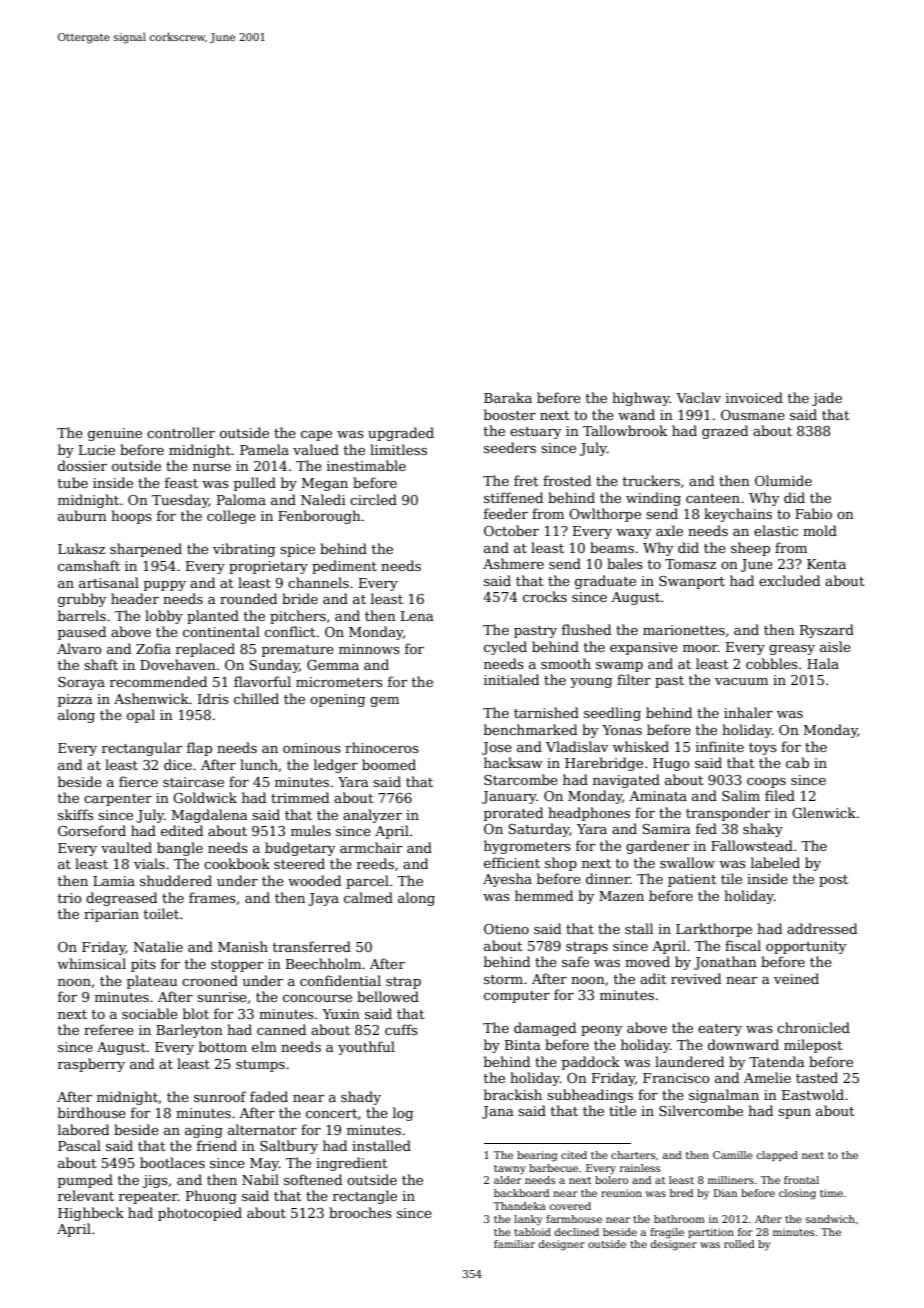 The height and width of the image is (1308, 924). I want to click on upgraded, so click(401, 434).
